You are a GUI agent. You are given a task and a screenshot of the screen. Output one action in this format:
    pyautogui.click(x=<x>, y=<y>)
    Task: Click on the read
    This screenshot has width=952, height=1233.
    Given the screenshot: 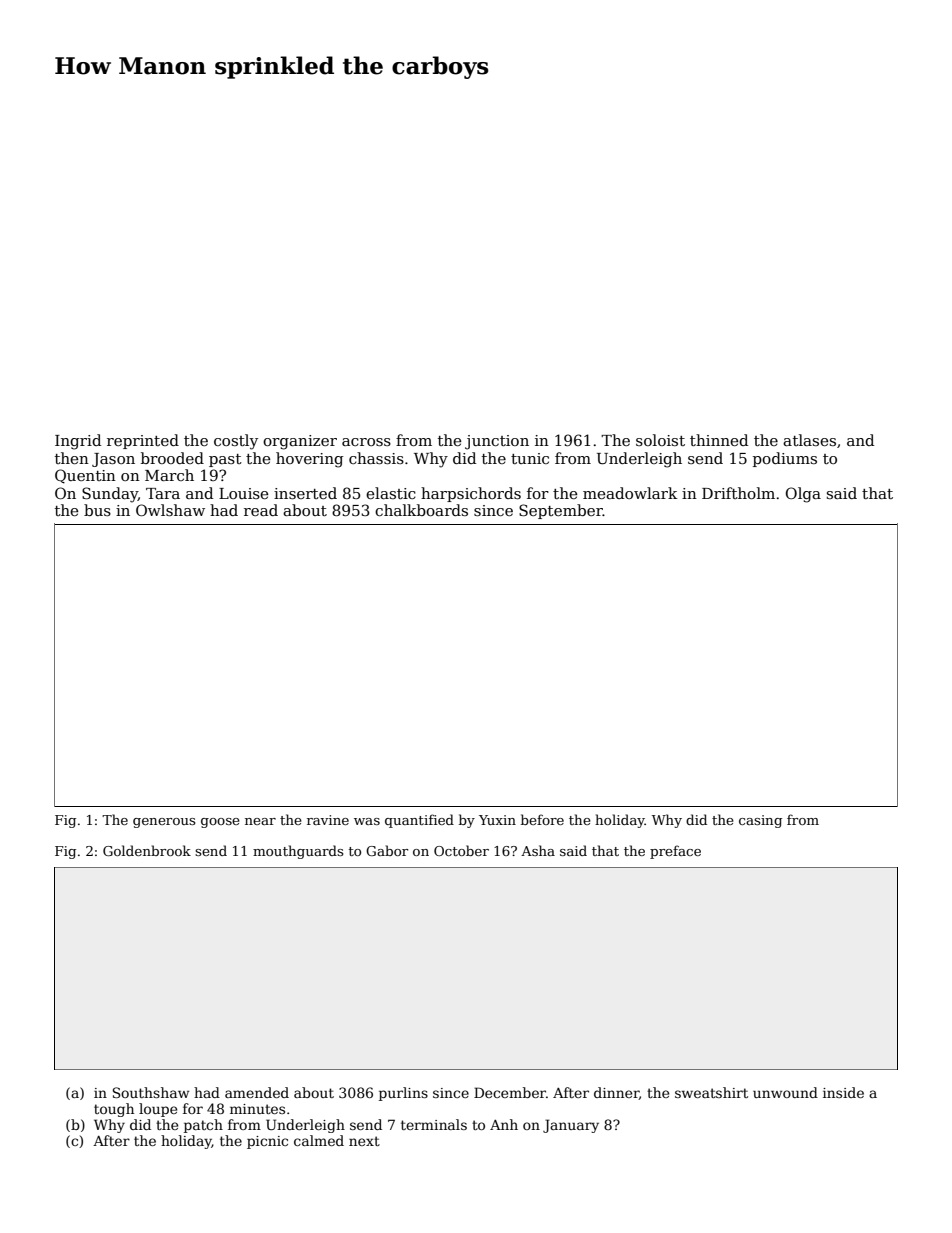 What is the action you would take?
    pyautogui.click(x=261, y=510)
